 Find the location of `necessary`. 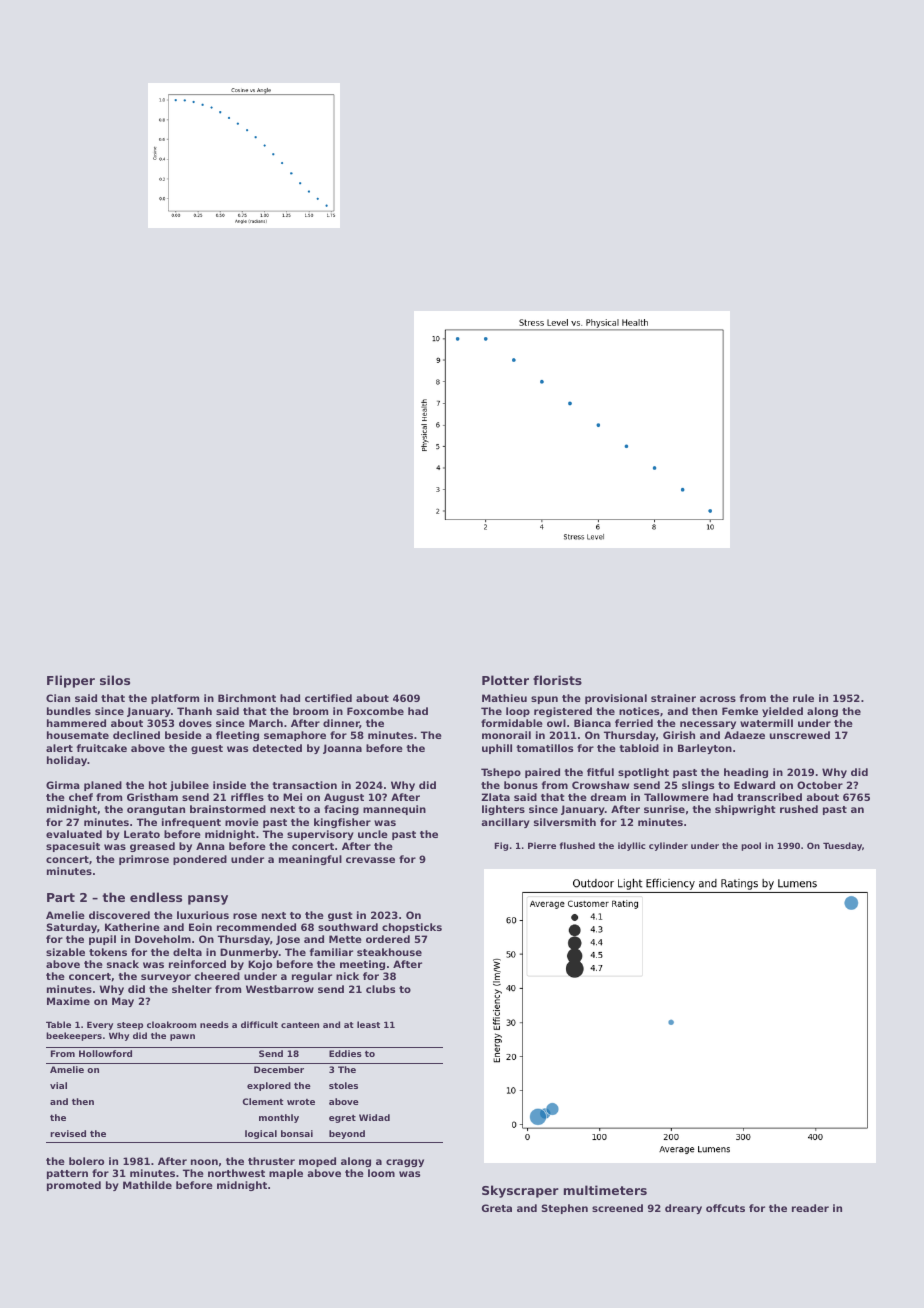

necessary is located at coordinates (708, 725).
